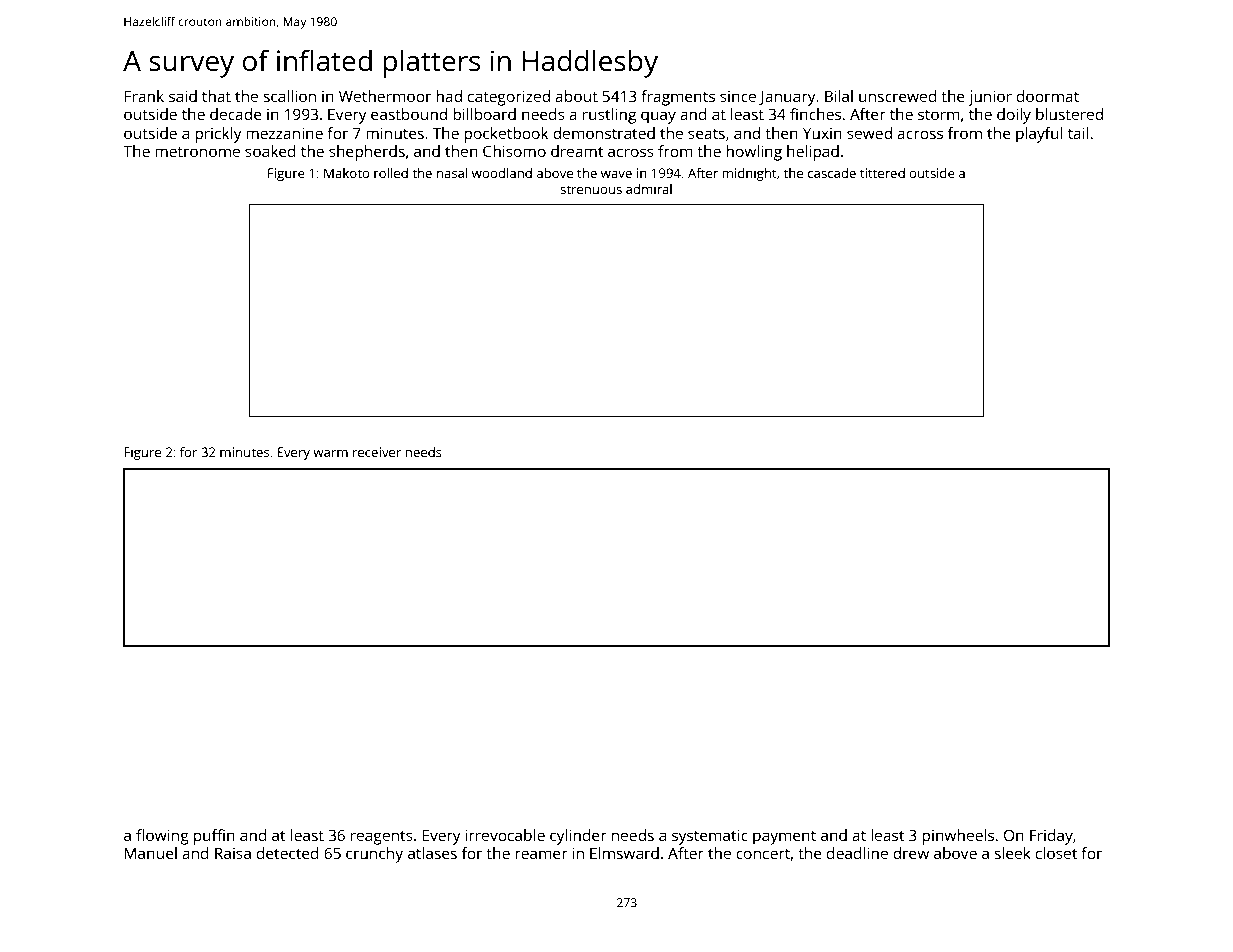  What do you see at coordinates (484, 114) in the document?
I see `billboard` at bounding box center [484, 114].
